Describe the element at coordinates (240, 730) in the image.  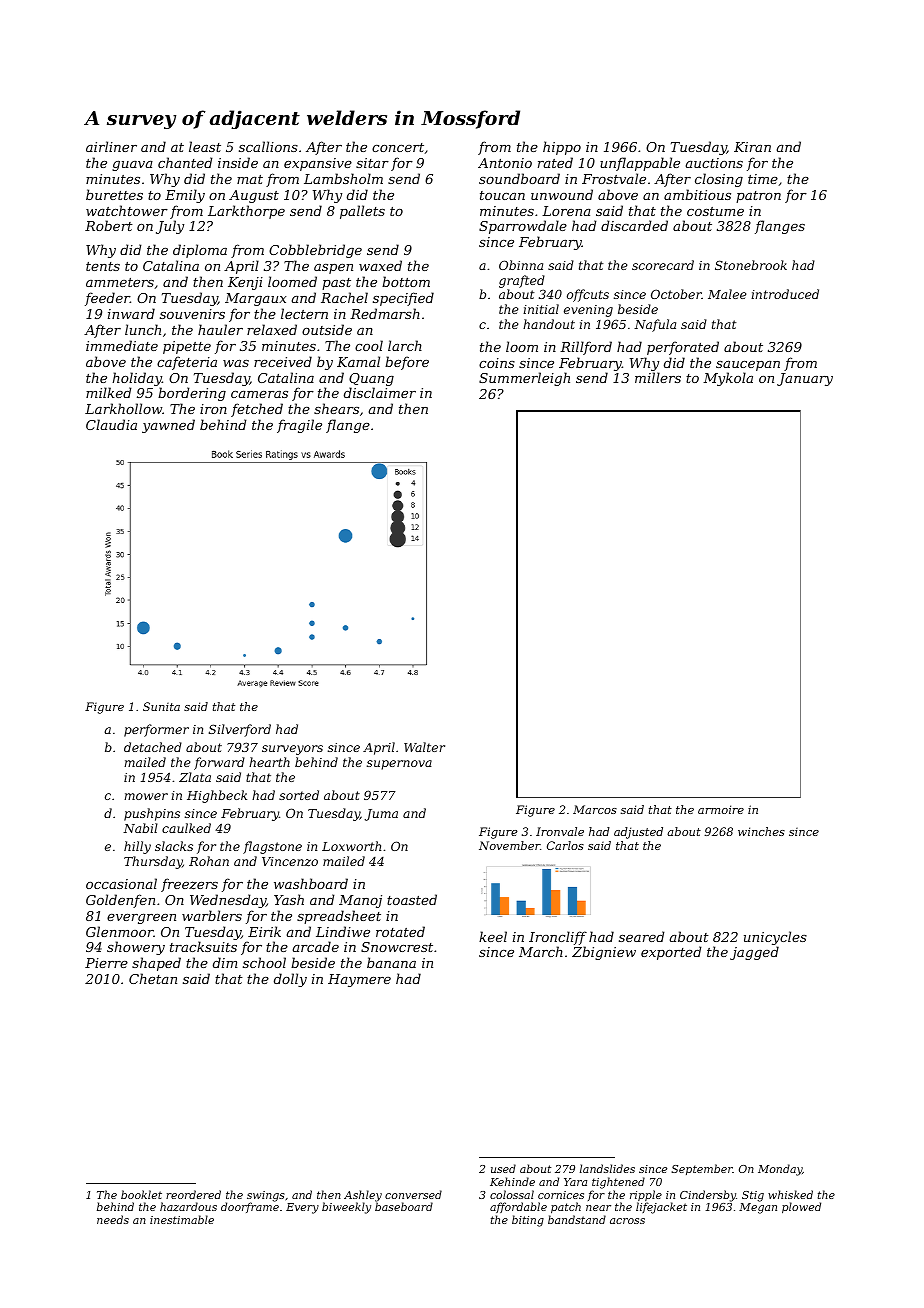
I see `Silverford` at that location.
